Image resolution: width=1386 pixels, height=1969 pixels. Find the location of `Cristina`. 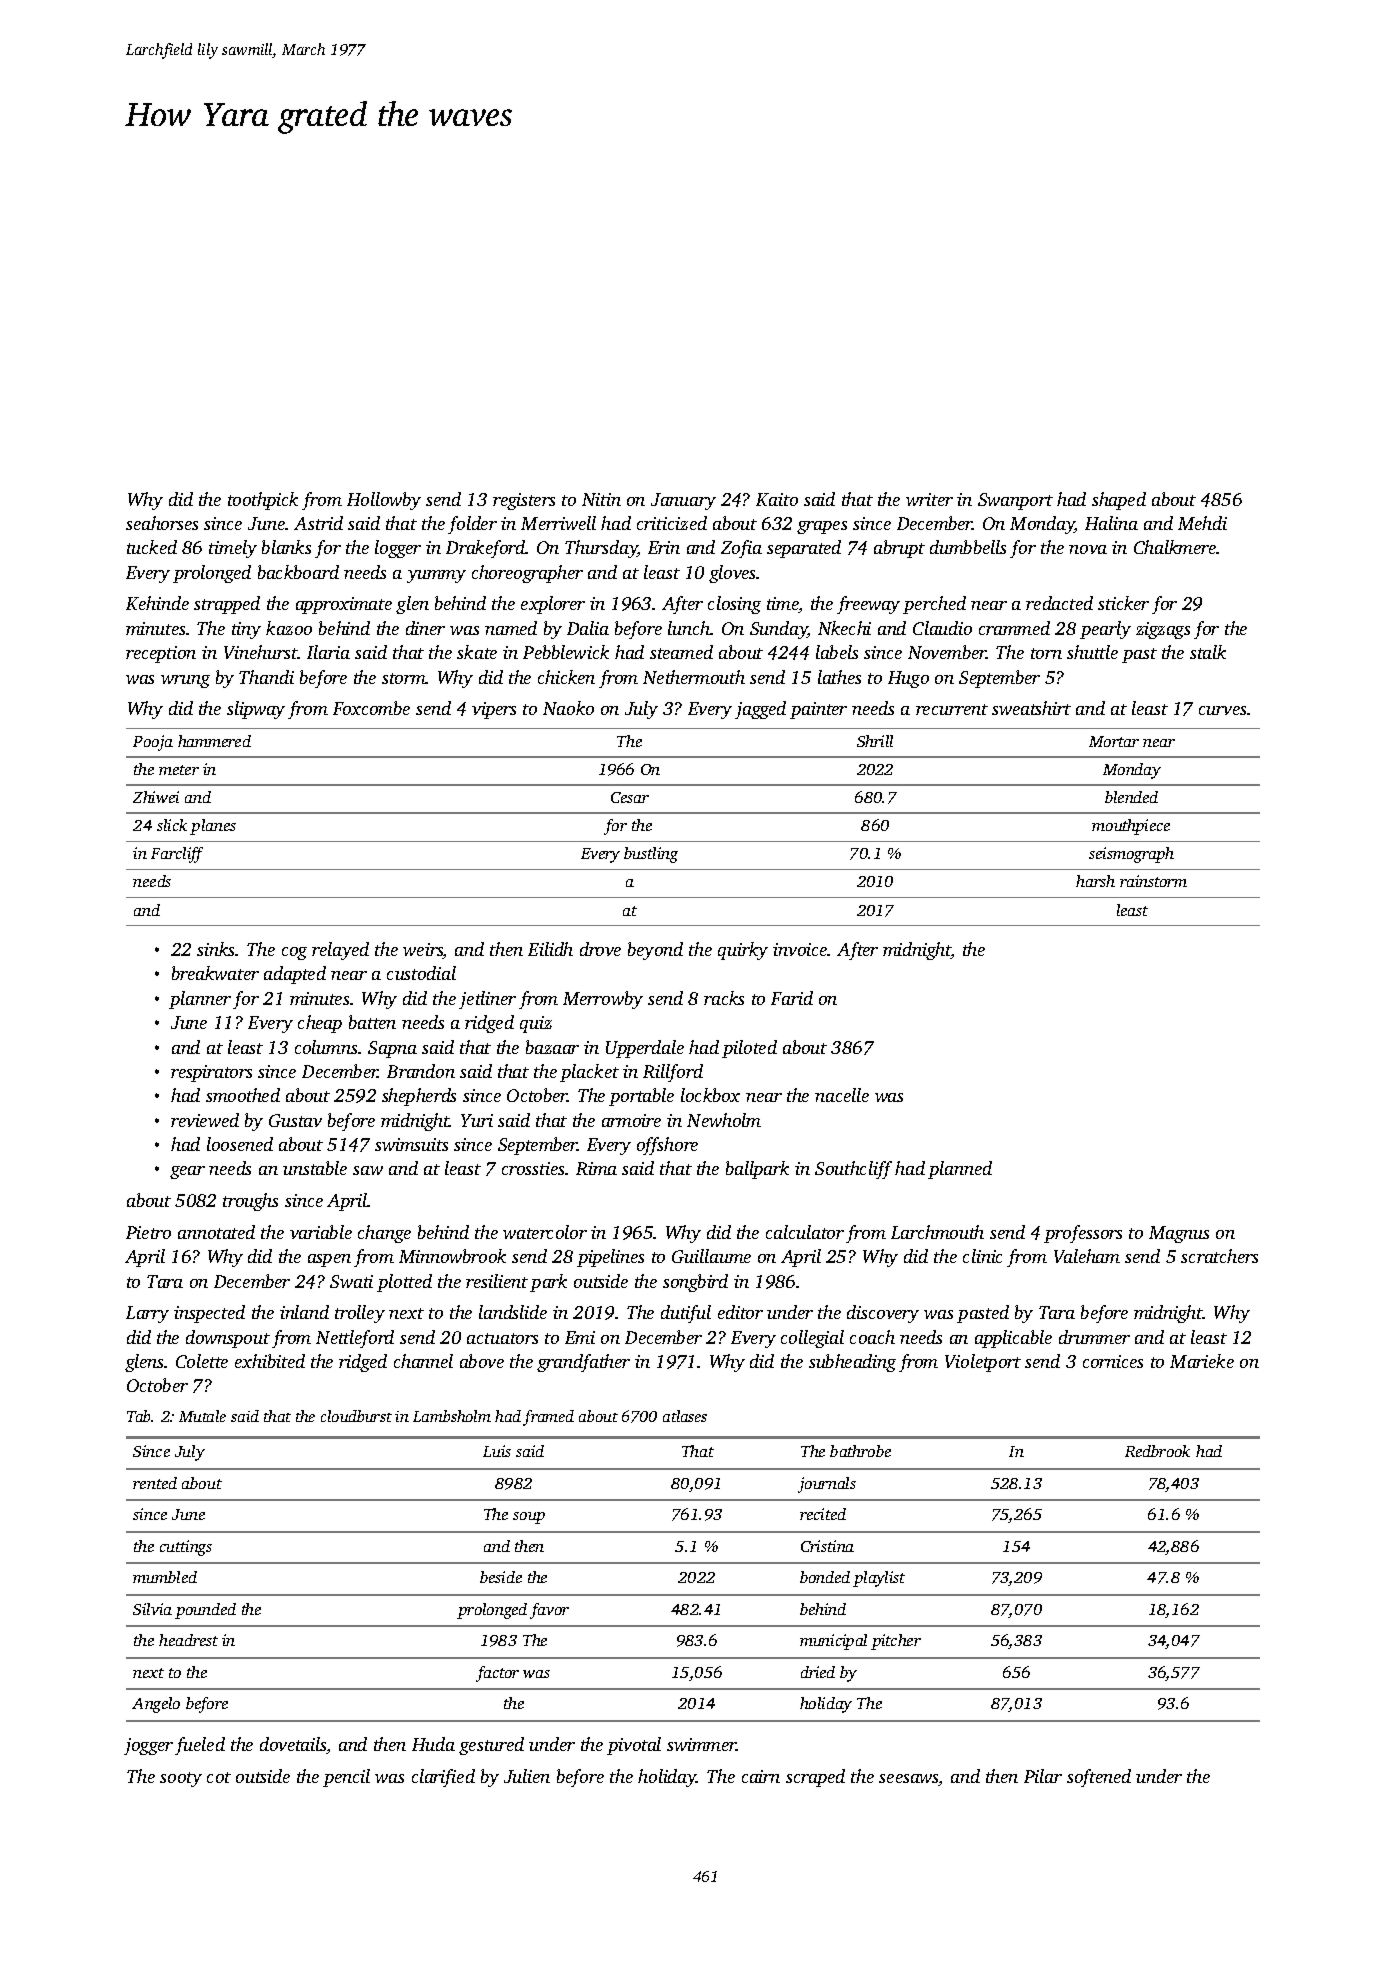

Cristina is located at coordinates (827, 1546).
